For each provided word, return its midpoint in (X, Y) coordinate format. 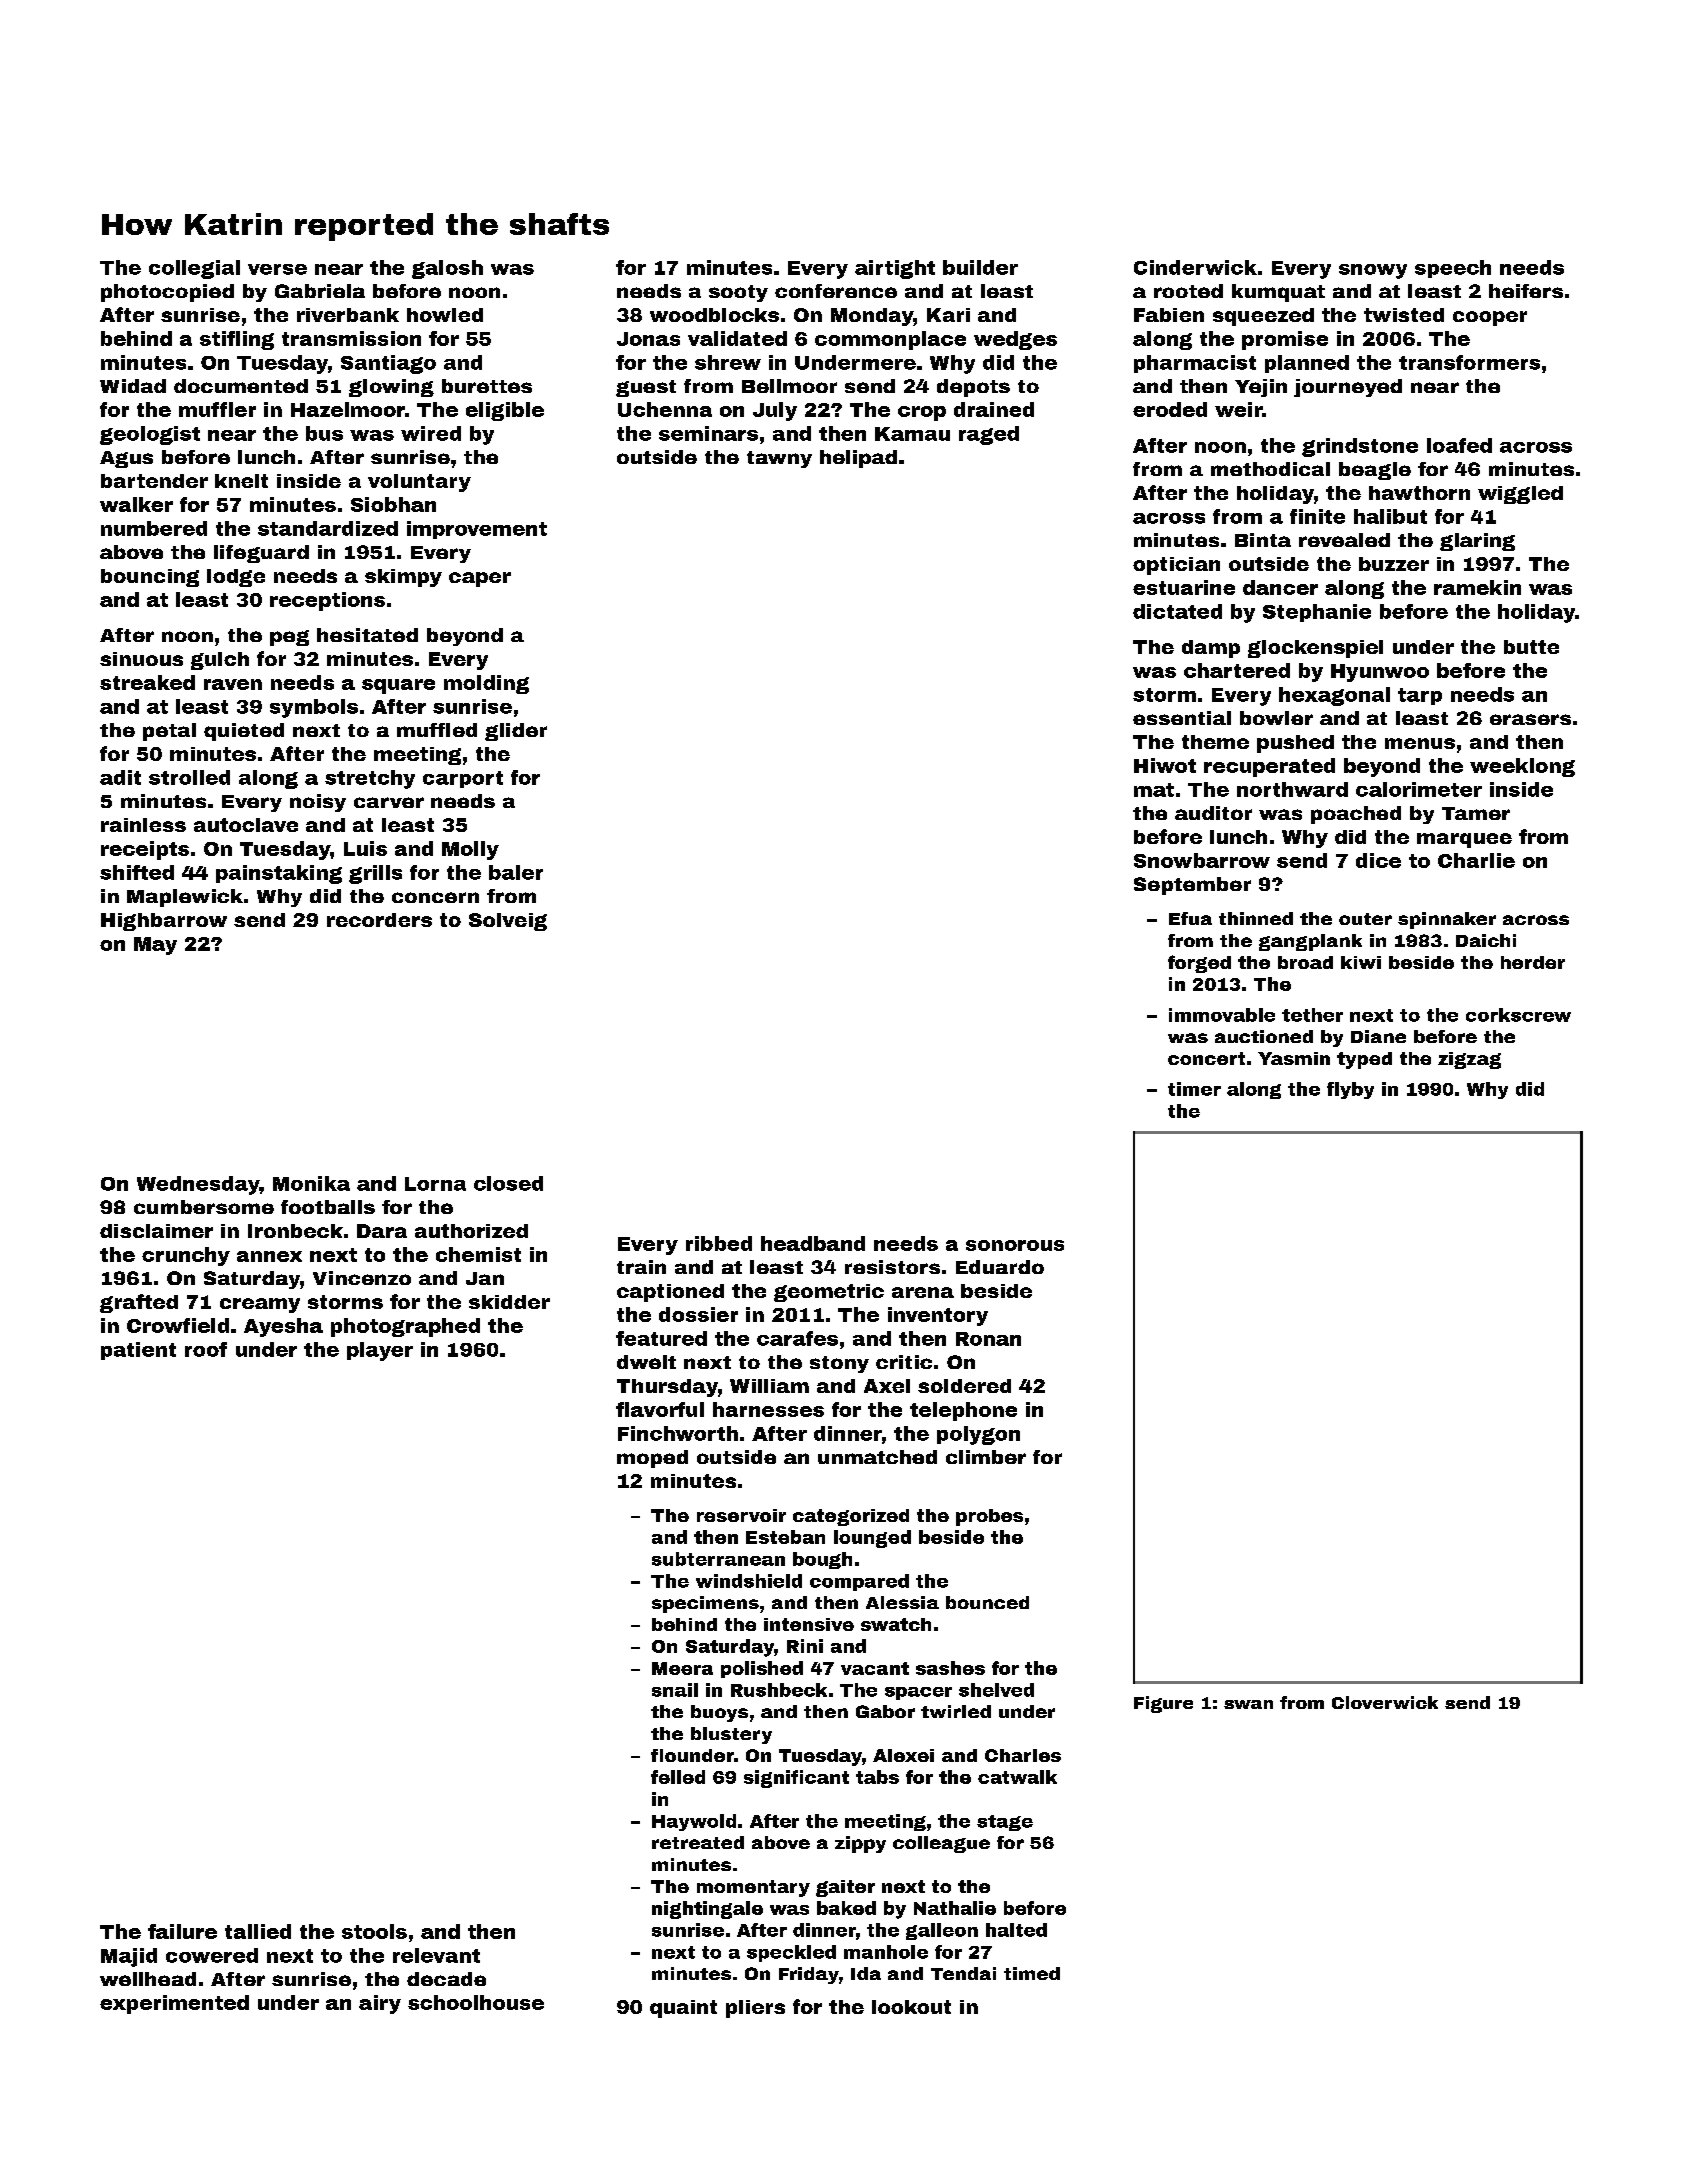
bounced (987, 1602)
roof (206, 1349)
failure (182, 1931)
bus (324, 433)
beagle (1375, 471)
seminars (708, 433)
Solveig (508, 922)
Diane (1378, 1036)
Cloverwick (1385, 1702)
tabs (877, 1777)
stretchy (370, 779)
